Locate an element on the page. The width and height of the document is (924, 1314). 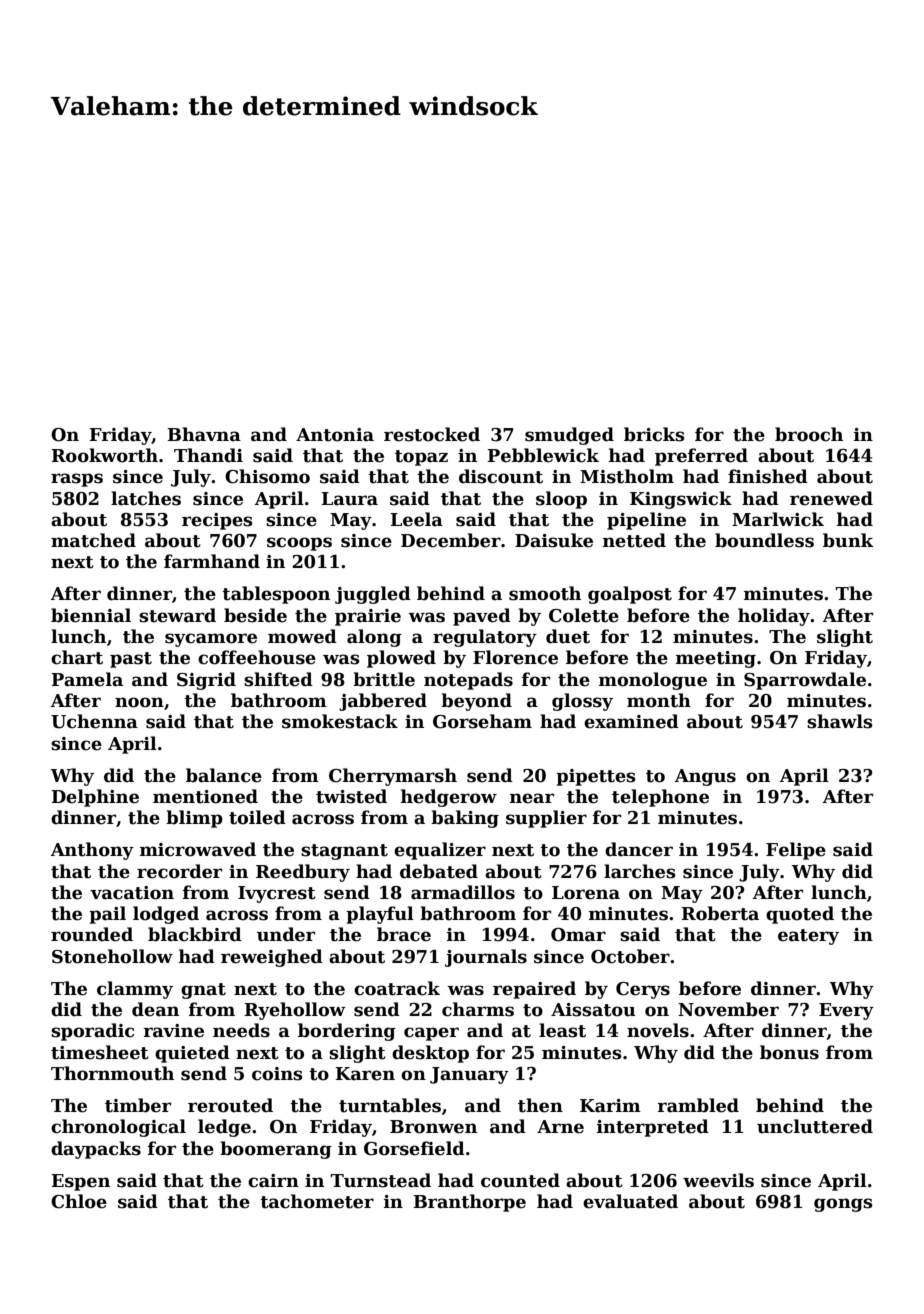
Anthony is located at coordinates (92, 851).
